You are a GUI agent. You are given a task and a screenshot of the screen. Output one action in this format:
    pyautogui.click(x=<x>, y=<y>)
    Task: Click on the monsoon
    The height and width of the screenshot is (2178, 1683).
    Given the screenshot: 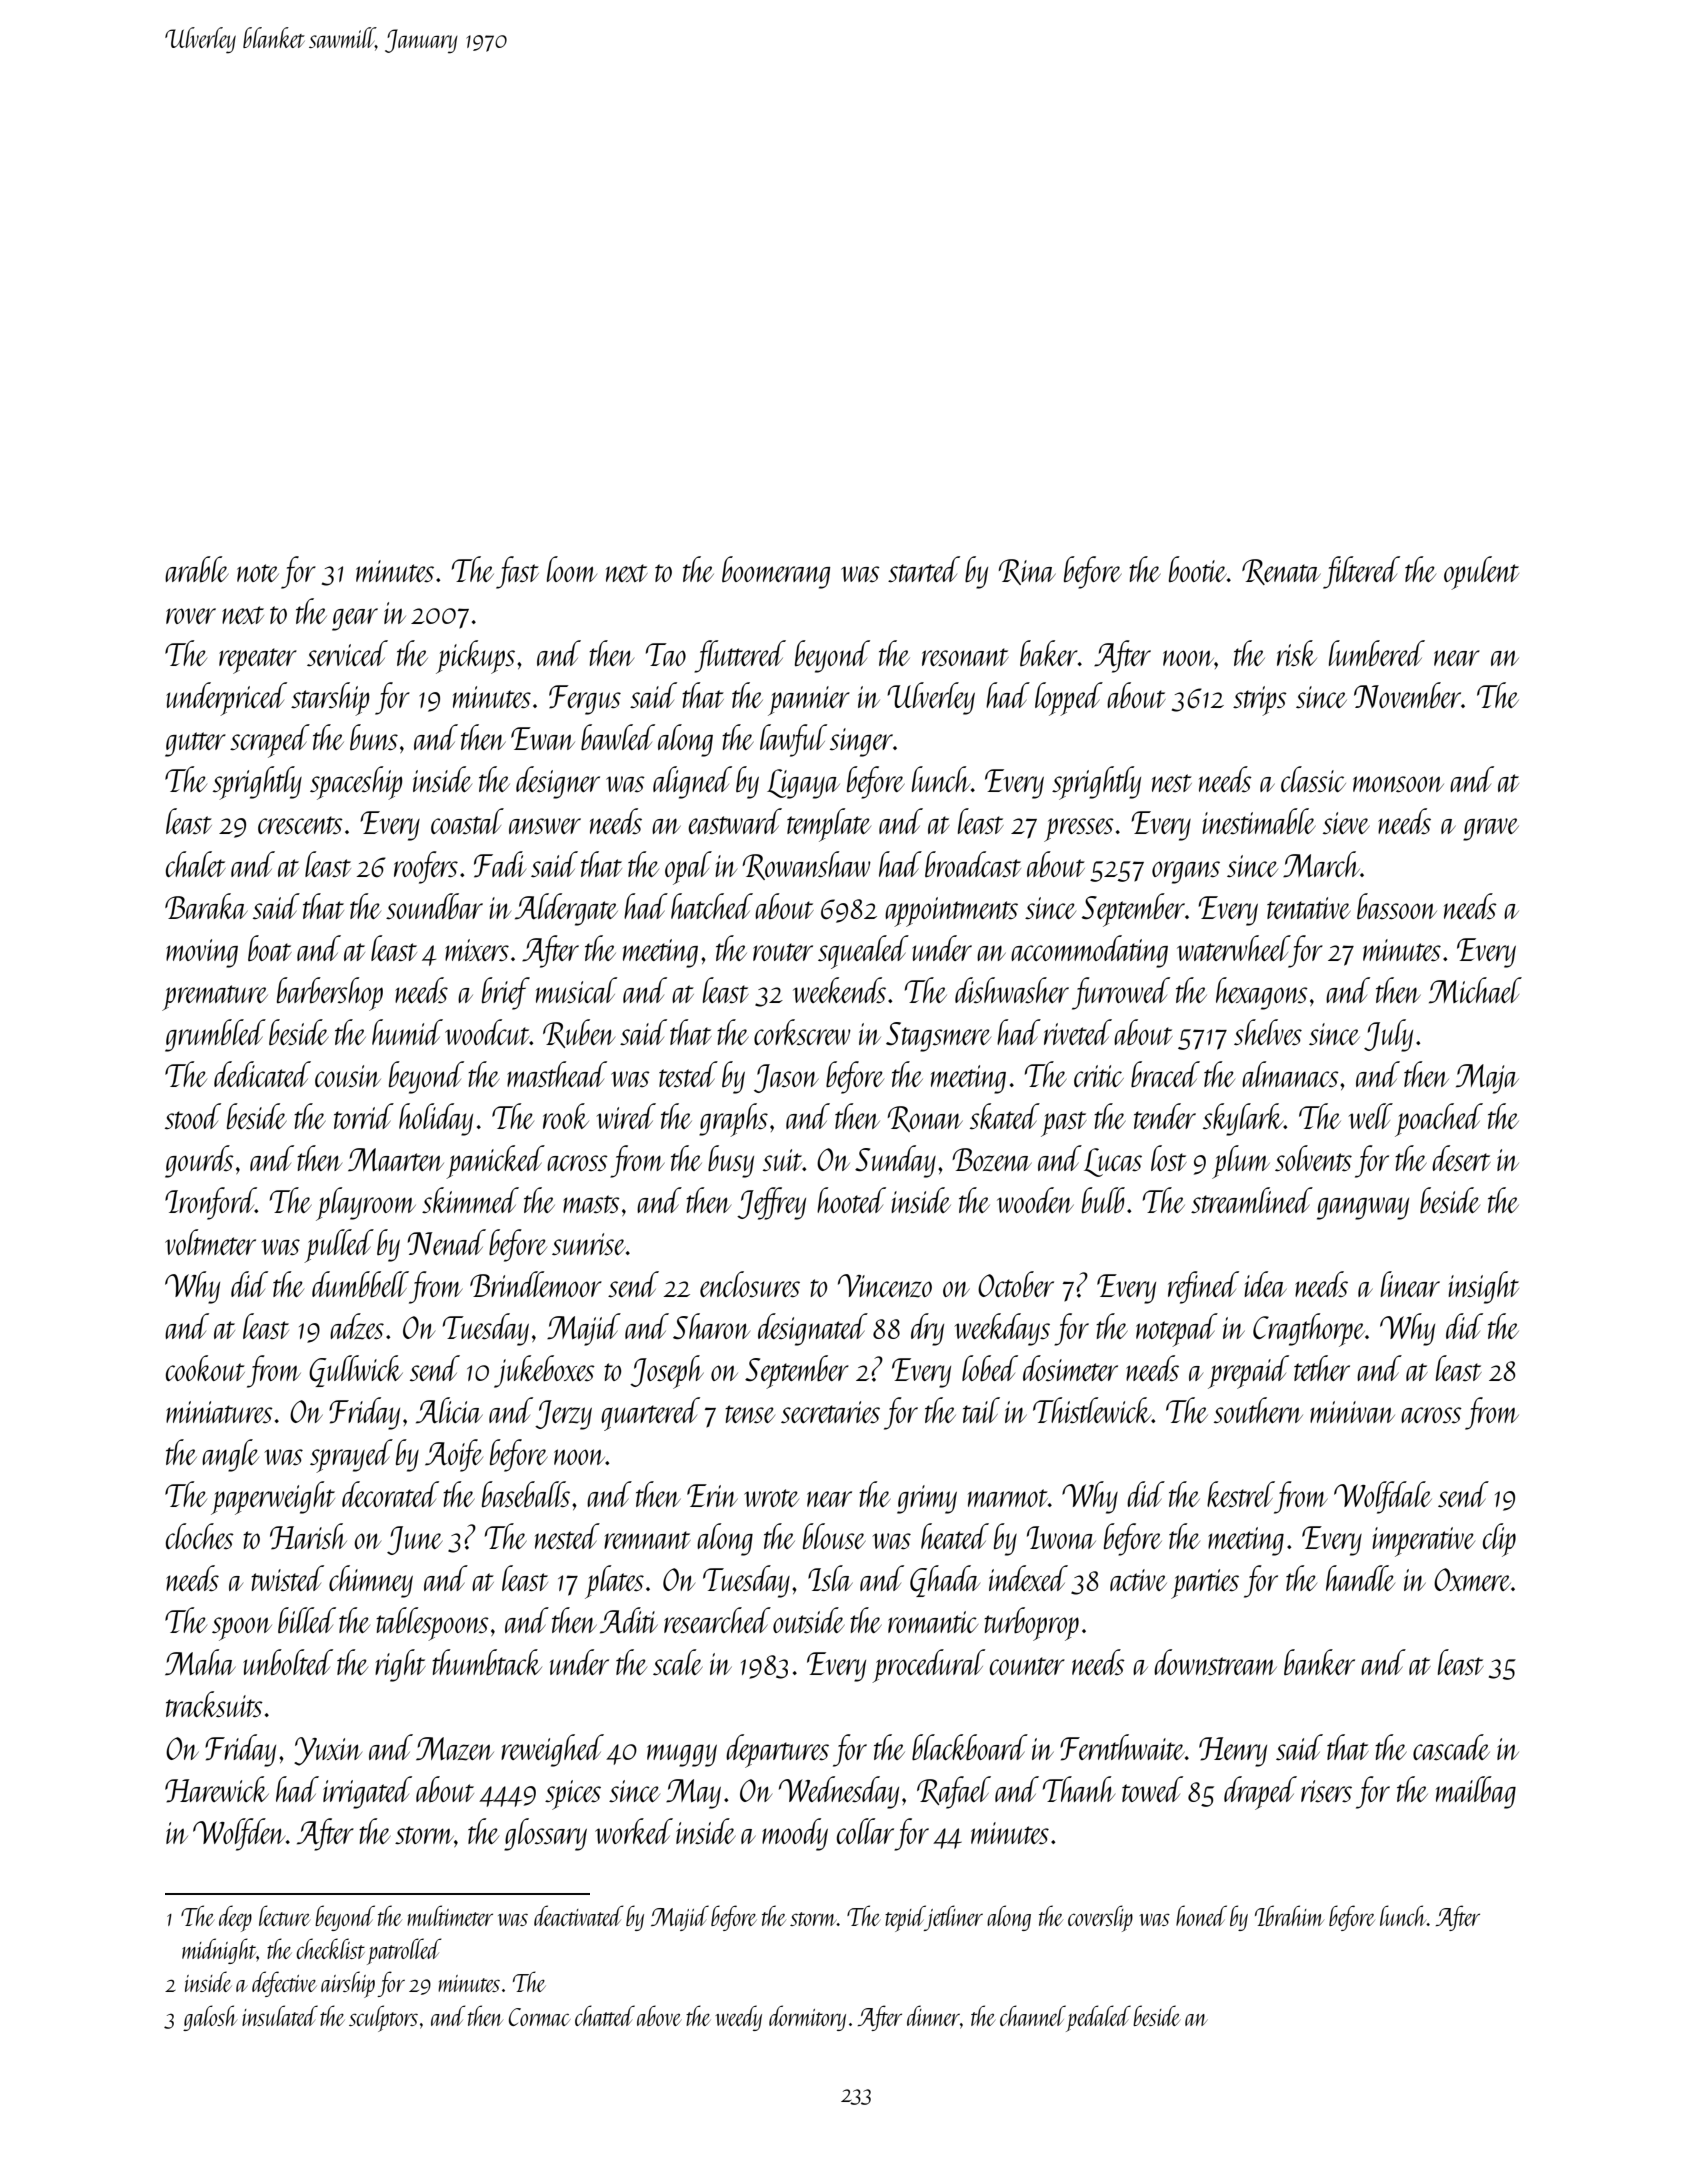 What is the action you would take?
    pyautogui.click(x=1398, y=784)
